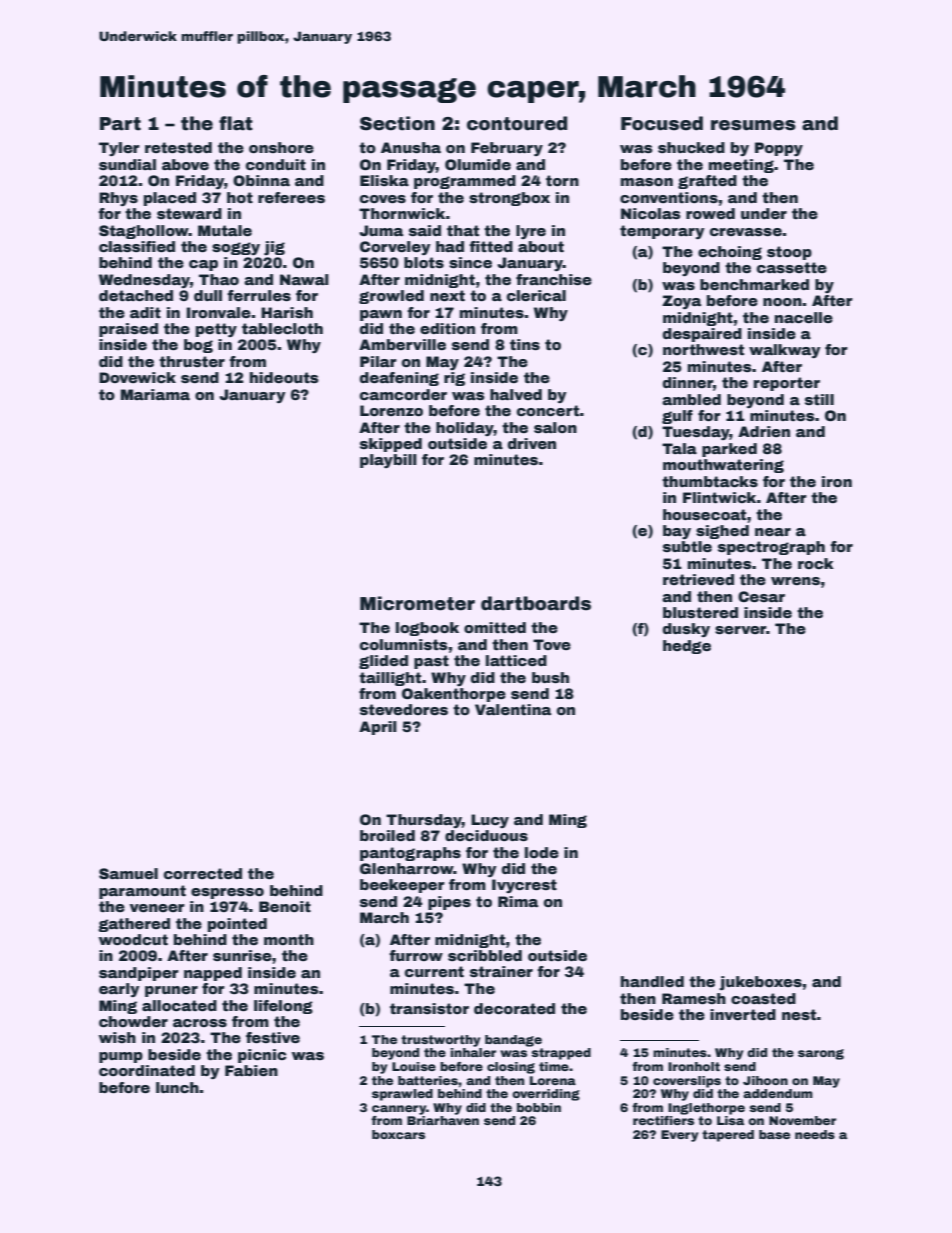  I want to click on Briarhaven, so click(443, 1120).
